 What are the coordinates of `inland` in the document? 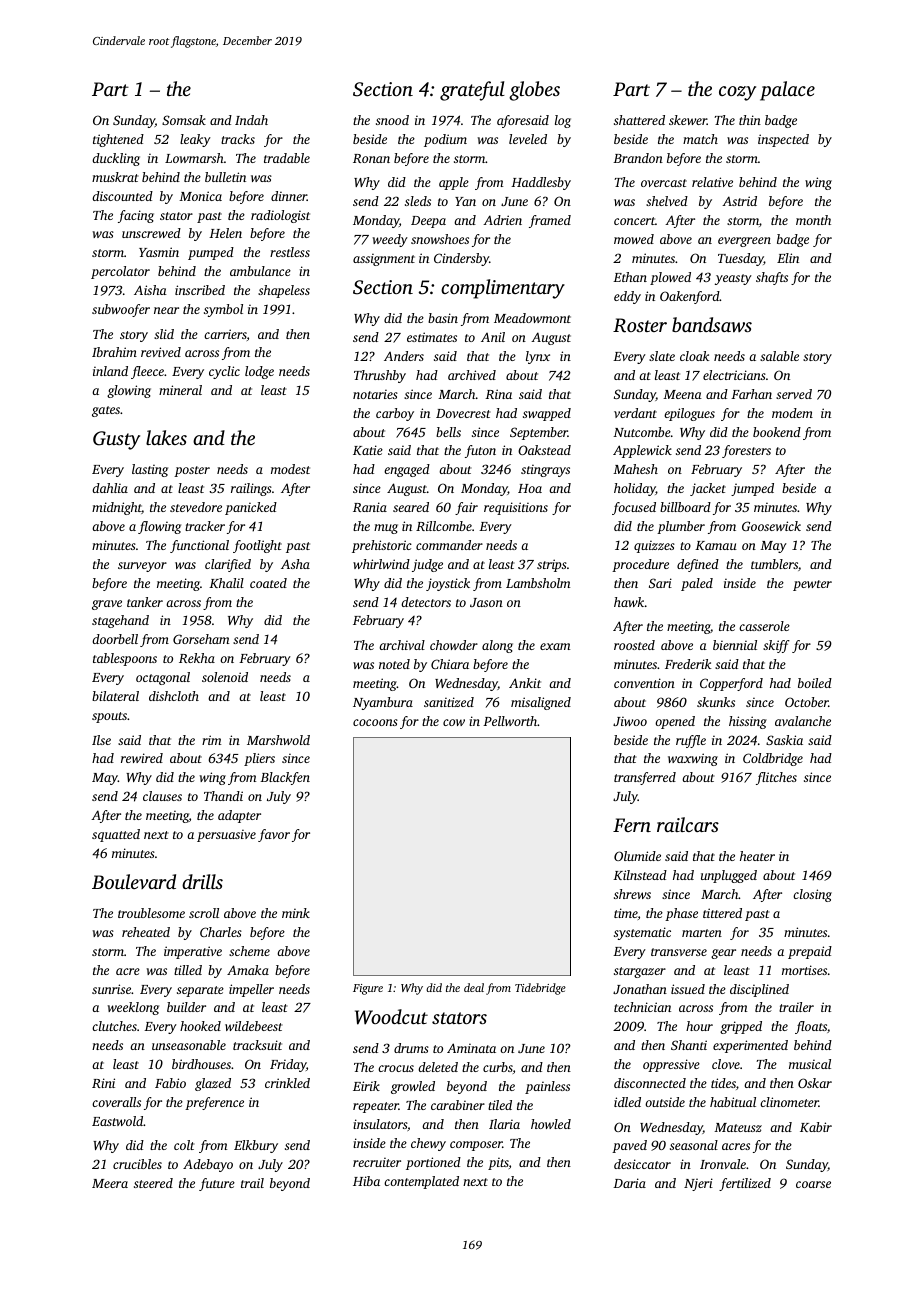 It's located at (110, 371).
